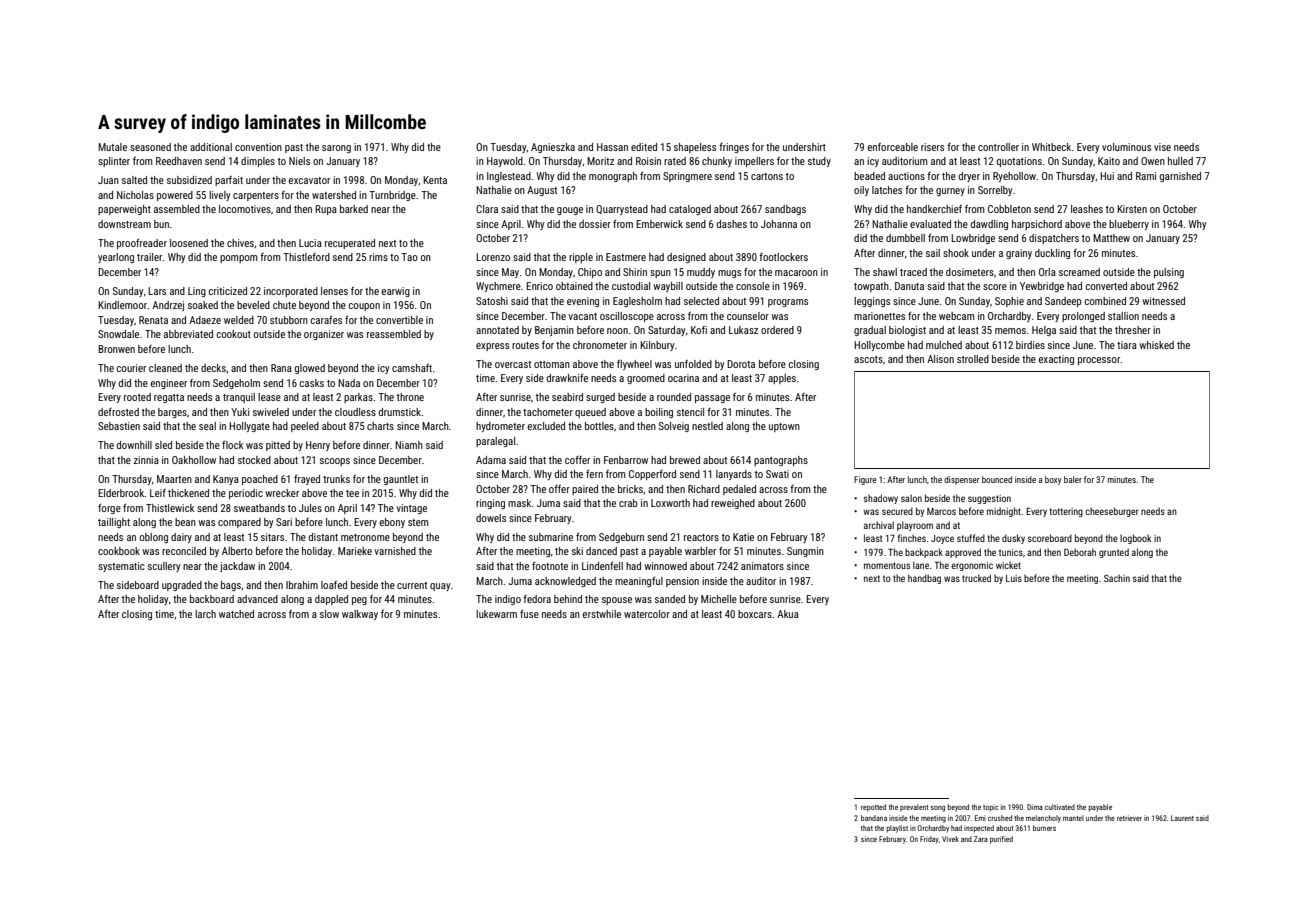  I want to click on Laurent, so click(1182, 818).
